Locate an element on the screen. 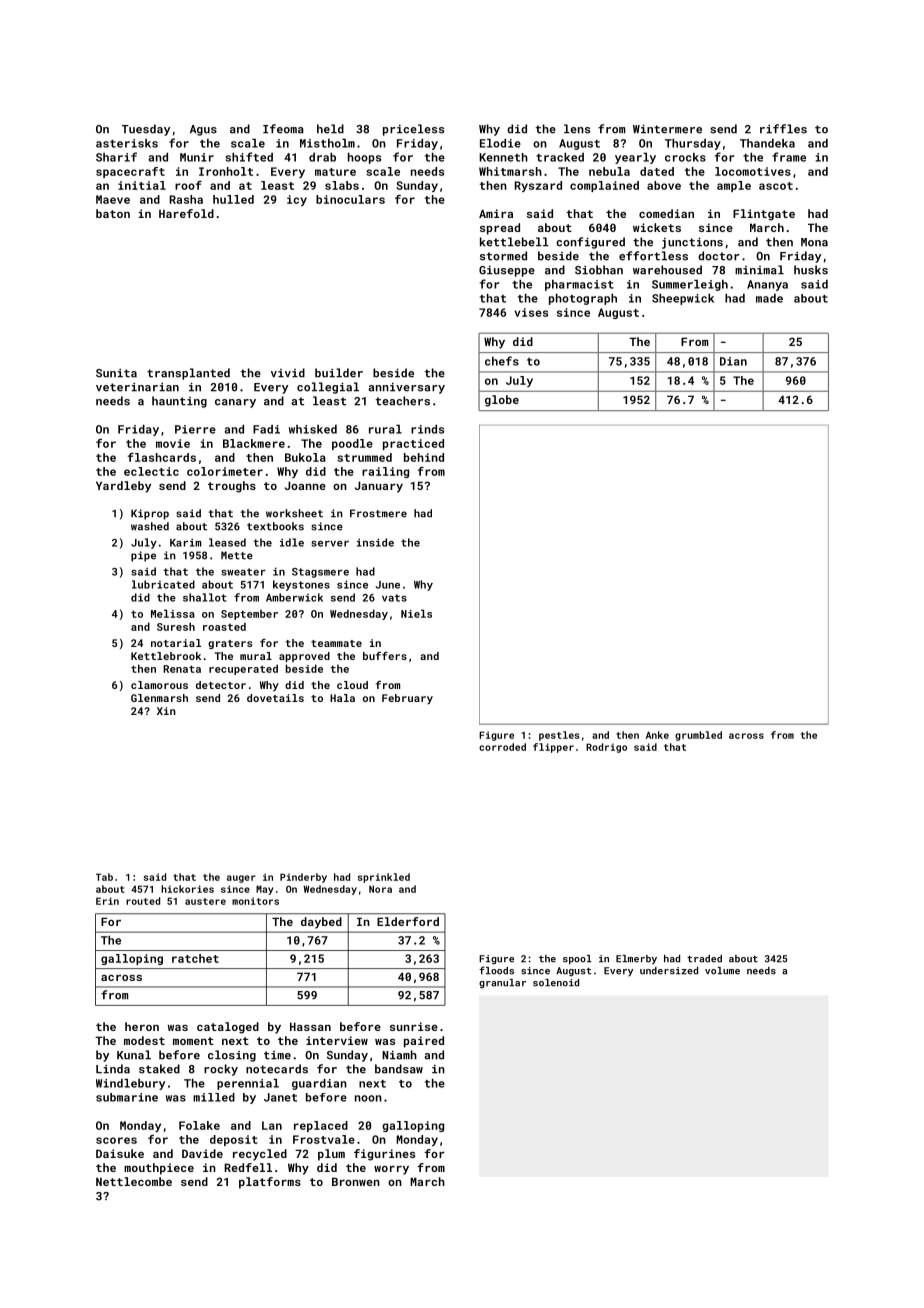 The height and width of the screenshot is (1308, 924). teachers is located at coordinates (402, 401).
